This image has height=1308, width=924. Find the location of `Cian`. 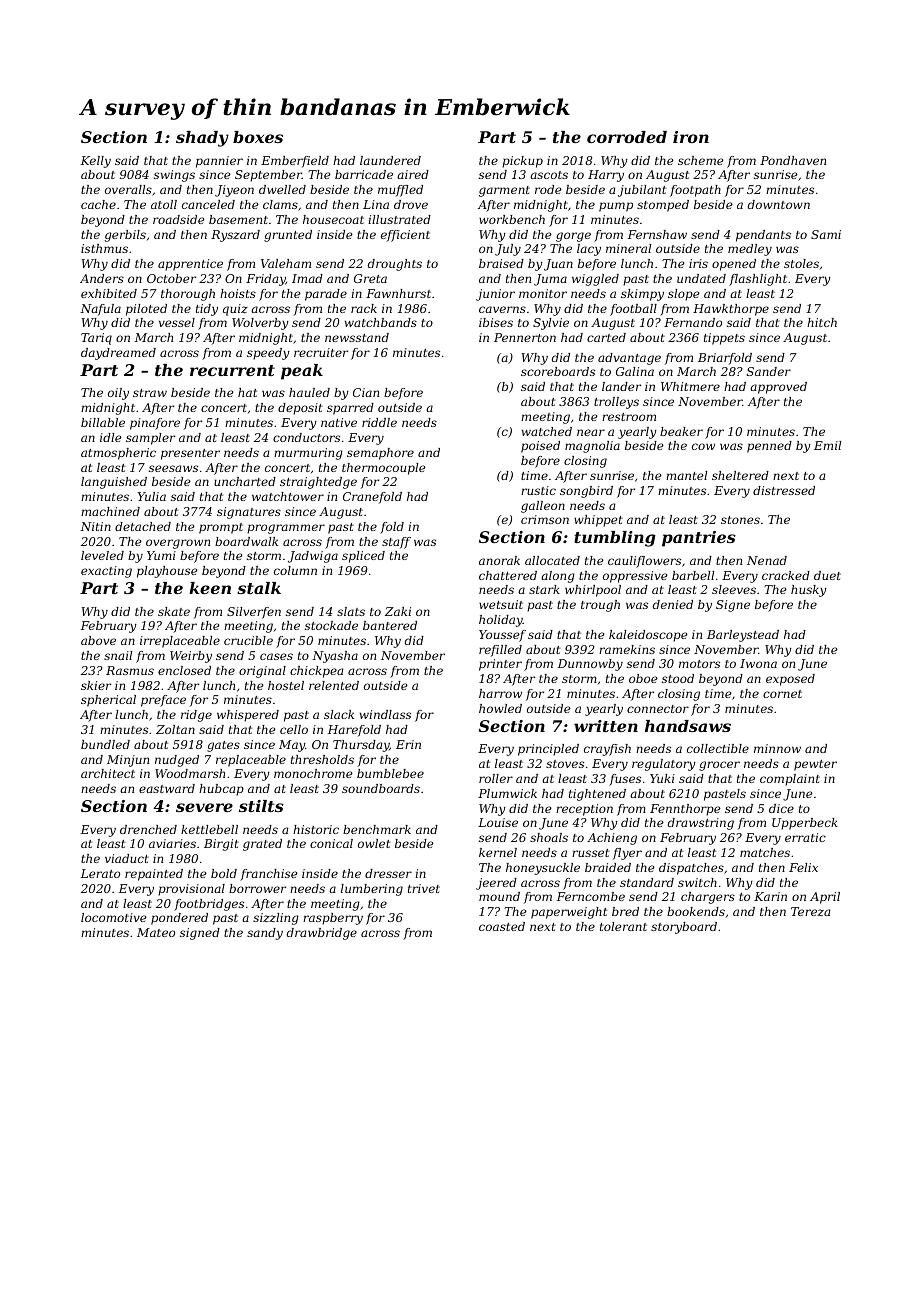

Cian is located at coordinates (366, 392).
